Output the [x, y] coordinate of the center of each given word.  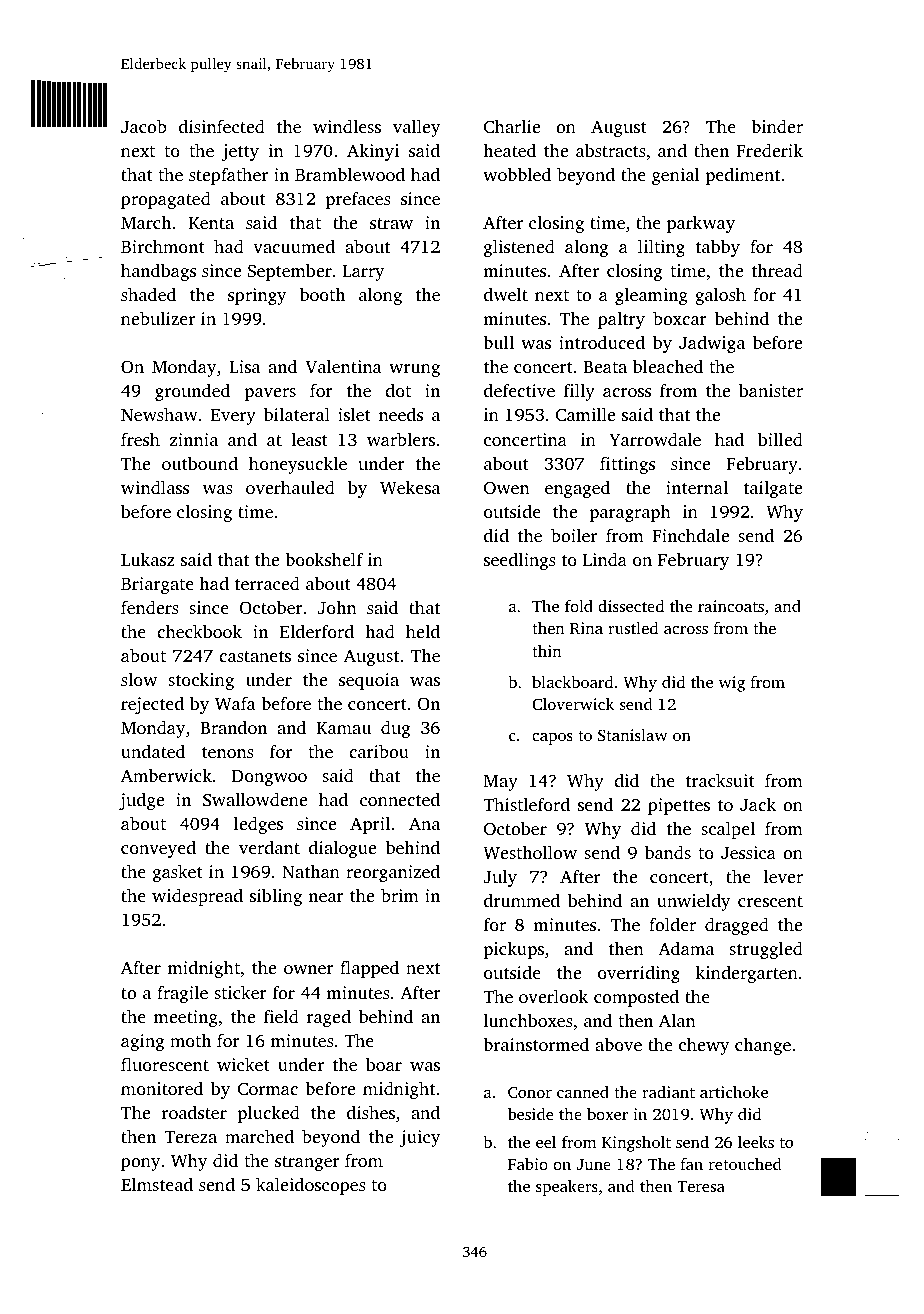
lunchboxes [528, 1020]
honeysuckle [298, 465]
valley [417, 128]
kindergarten [747, 974]
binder [777, 126]
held [423, 631]
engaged [577, 489]
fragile [182, 994]
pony [141, 1164]
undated [153, 751]
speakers [567, 1188]
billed [780, 439]
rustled [633, 628]
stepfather [228, 176]
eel [546, 1142]
